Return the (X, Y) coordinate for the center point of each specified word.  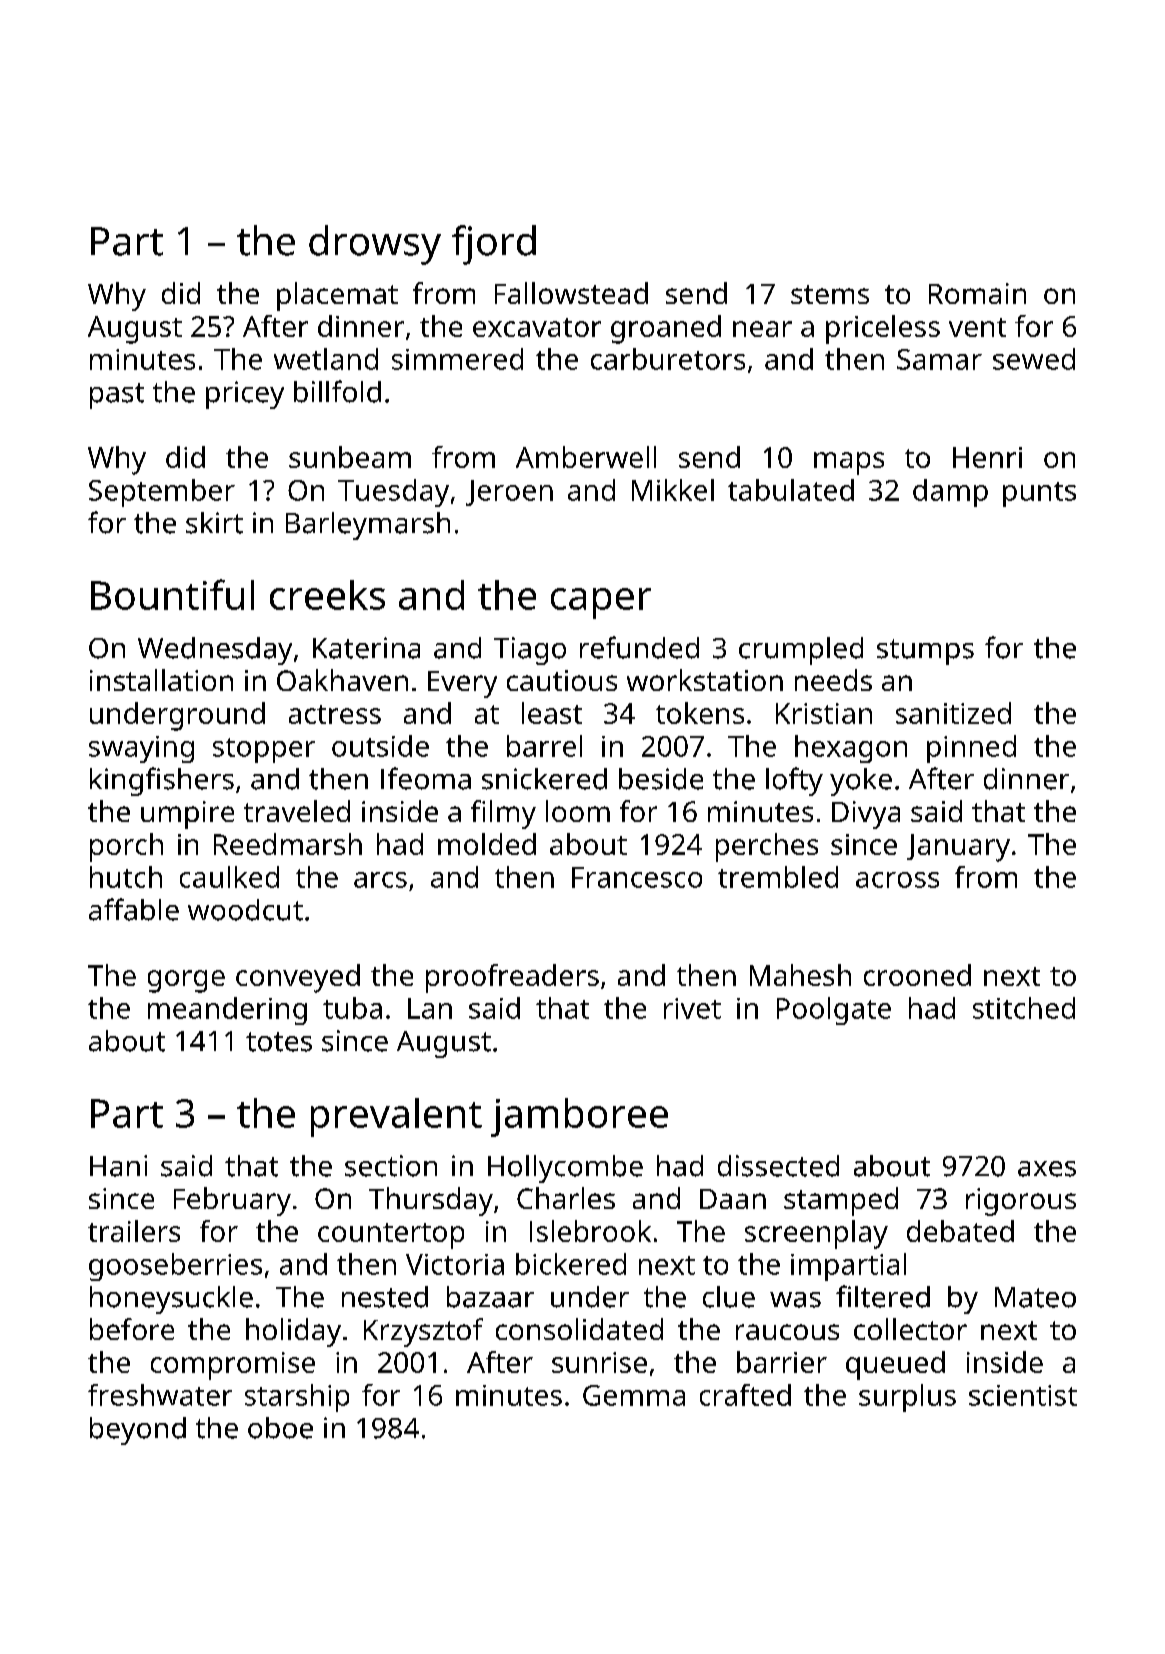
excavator (537, 327)
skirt (214, 523)
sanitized (953, 713)
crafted (745, 1395)
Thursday (431, 1201)
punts (1039, 494)
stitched (1024, 1008)
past (117, 396)
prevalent (396, 1117)
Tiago (530, 651)
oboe (280, 1428)
